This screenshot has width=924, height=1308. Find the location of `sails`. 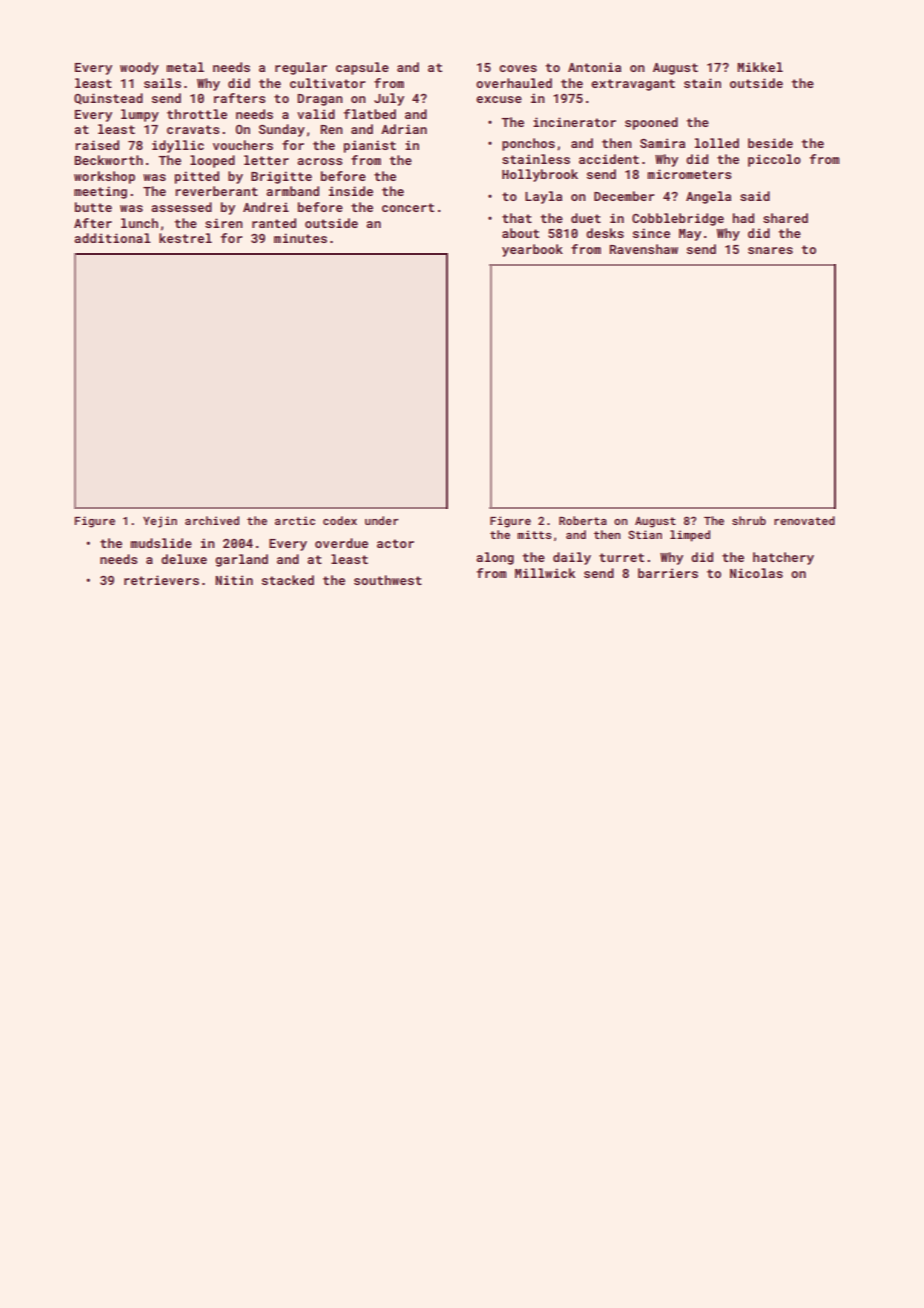

sails is located at coordinates (162, 83).
